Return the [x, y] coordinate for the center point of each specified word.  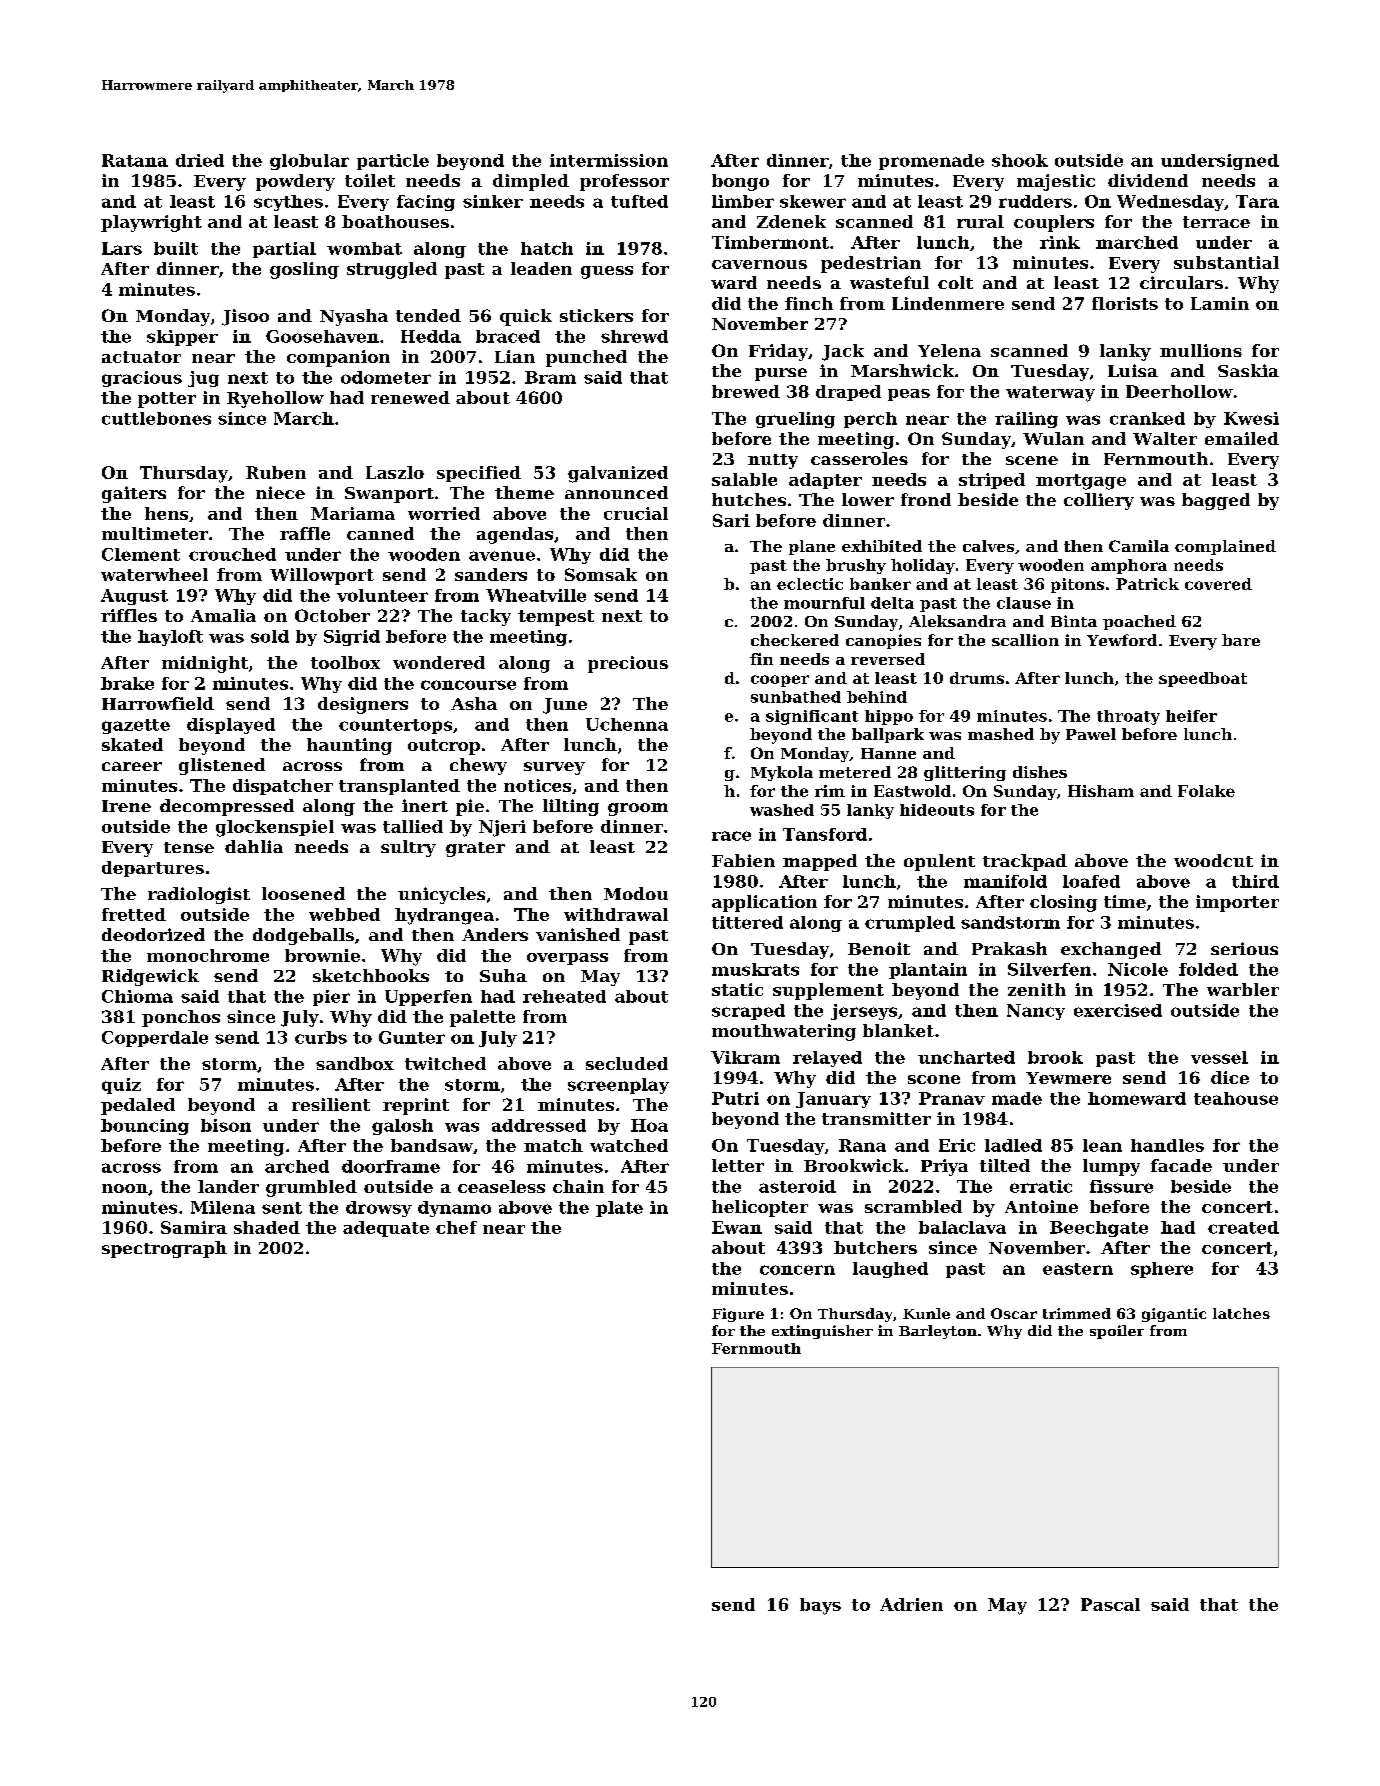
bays [820, 1606]
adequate [386, 1229]
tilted [1005, 1165]
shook [1020, 160]
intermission [609, 160]
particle [393, 162]
